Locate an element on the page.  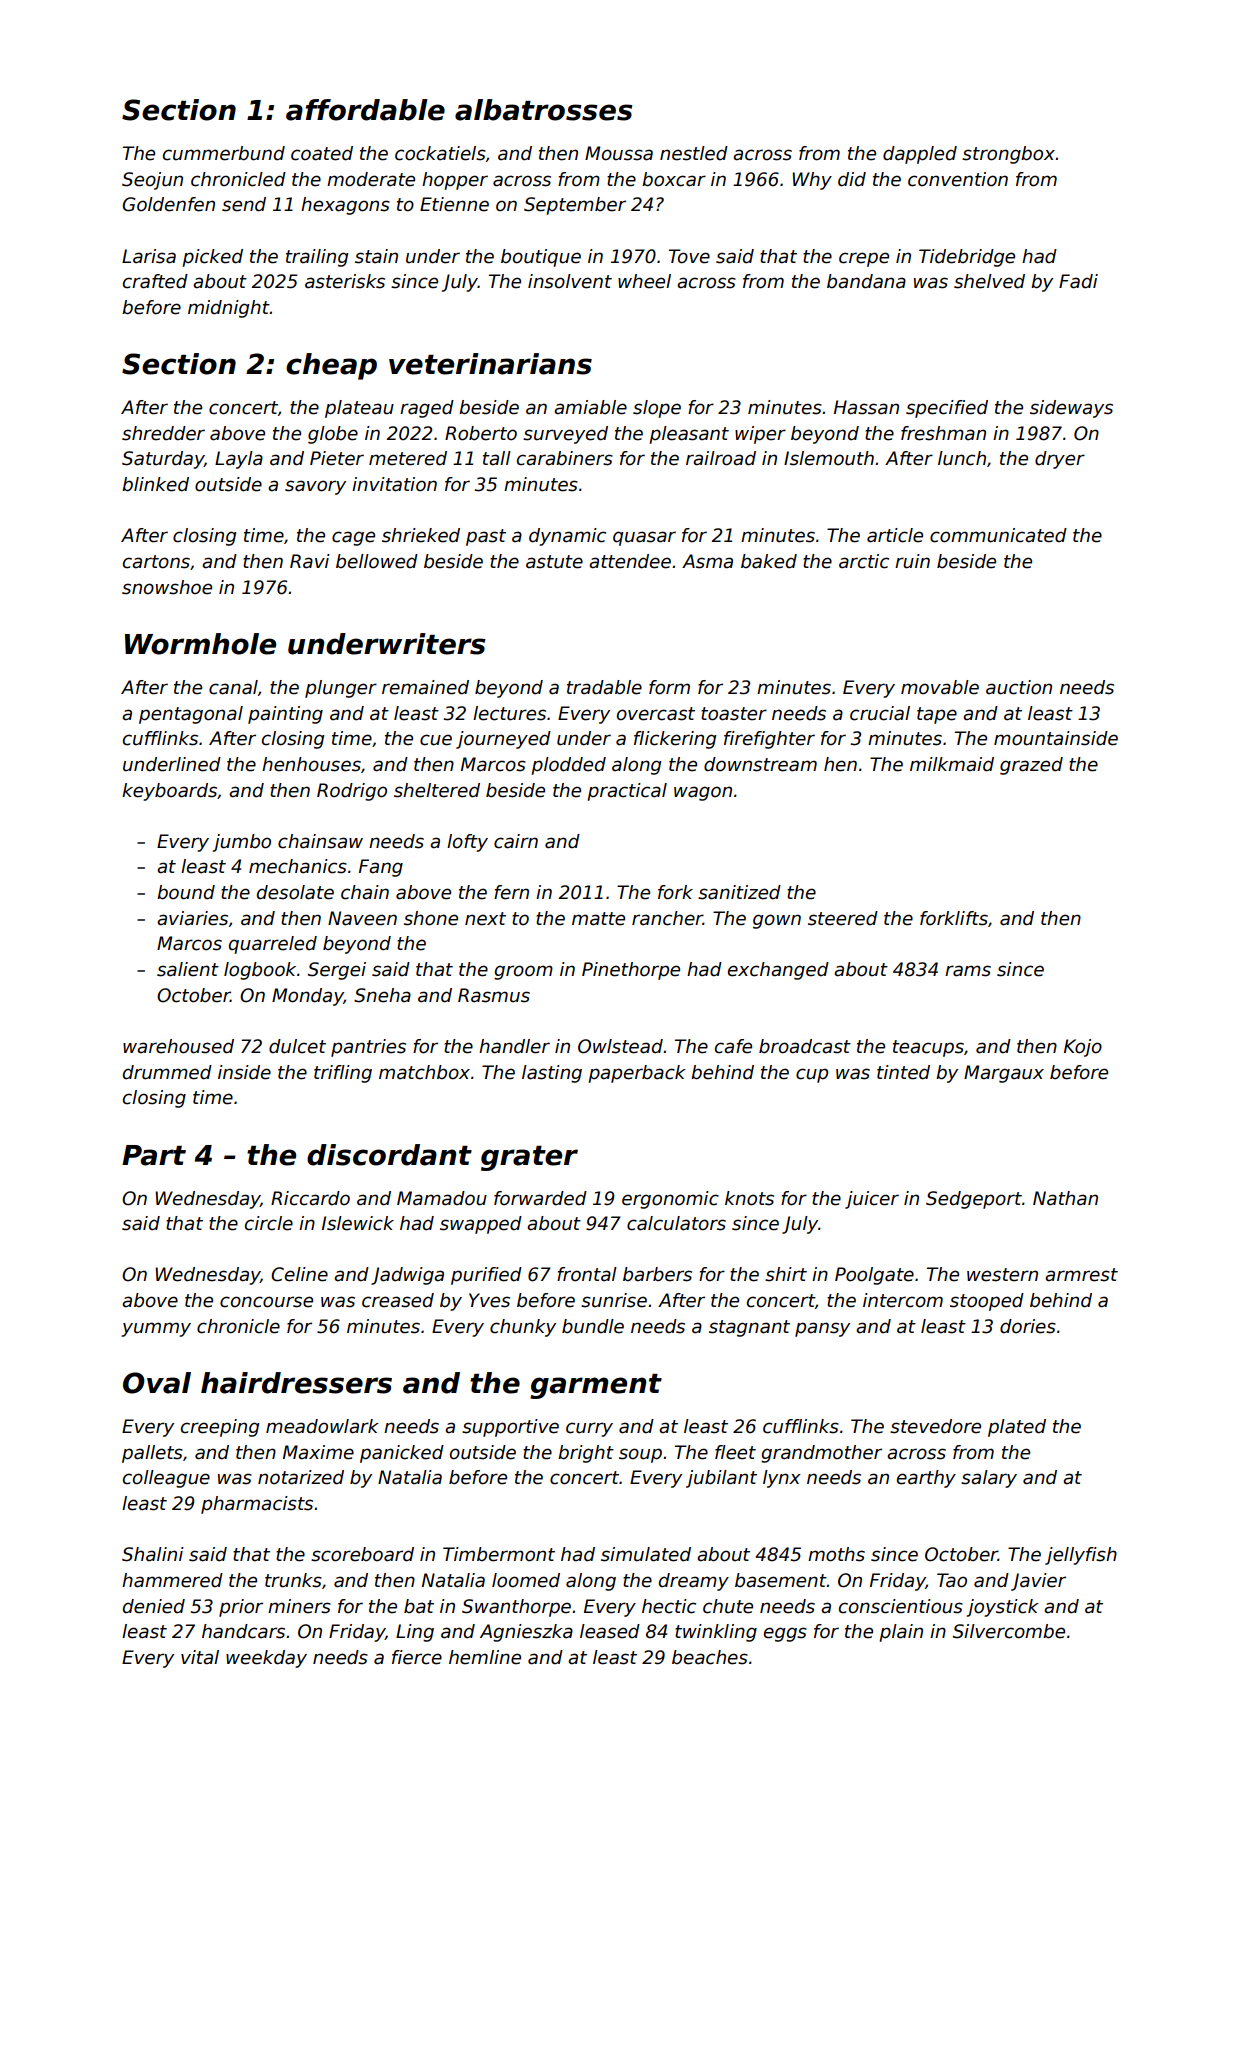
Tove is located at coordinates (689, 256).
